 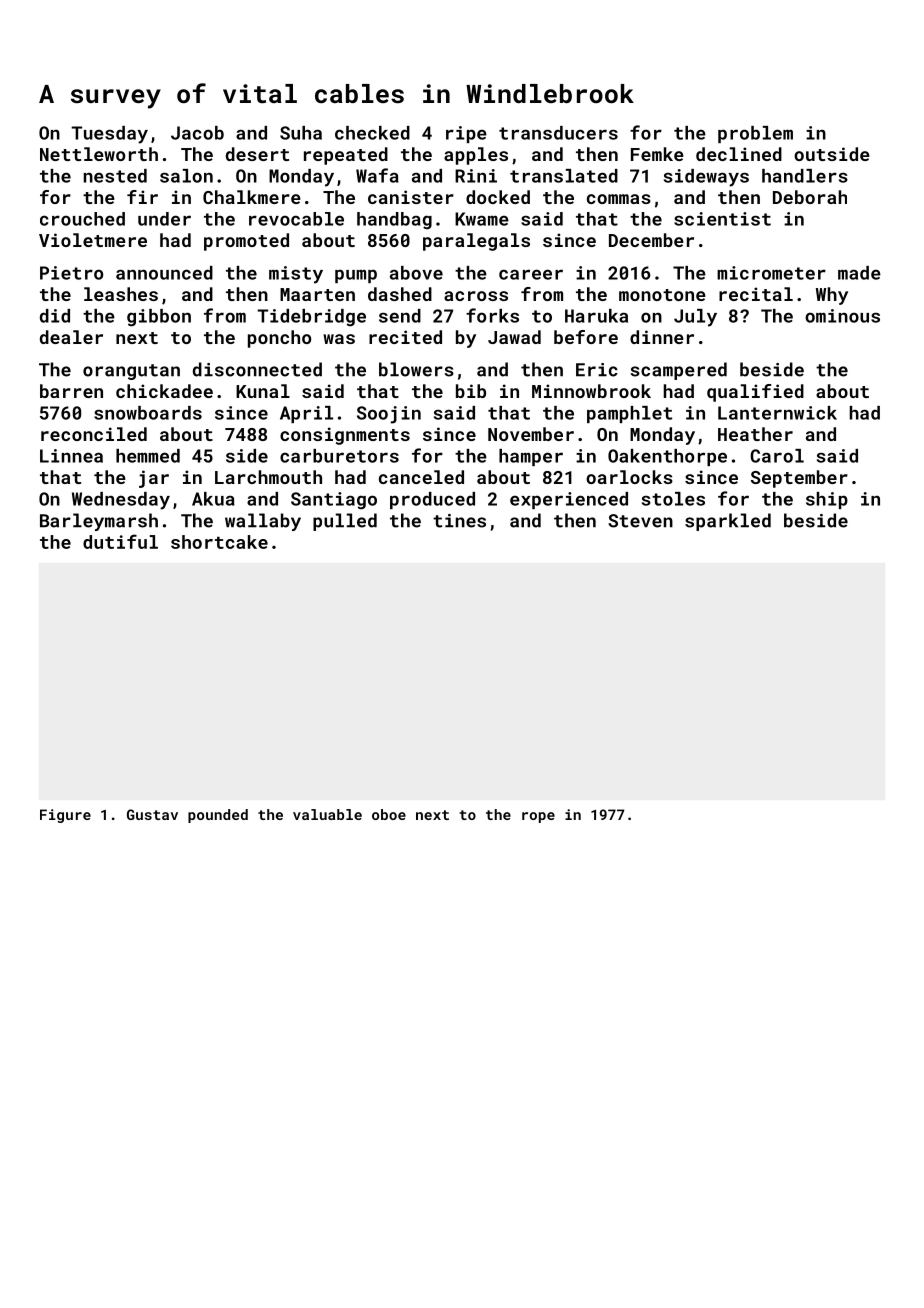 I want to click on paralegals, so click(x=476, y=242).
